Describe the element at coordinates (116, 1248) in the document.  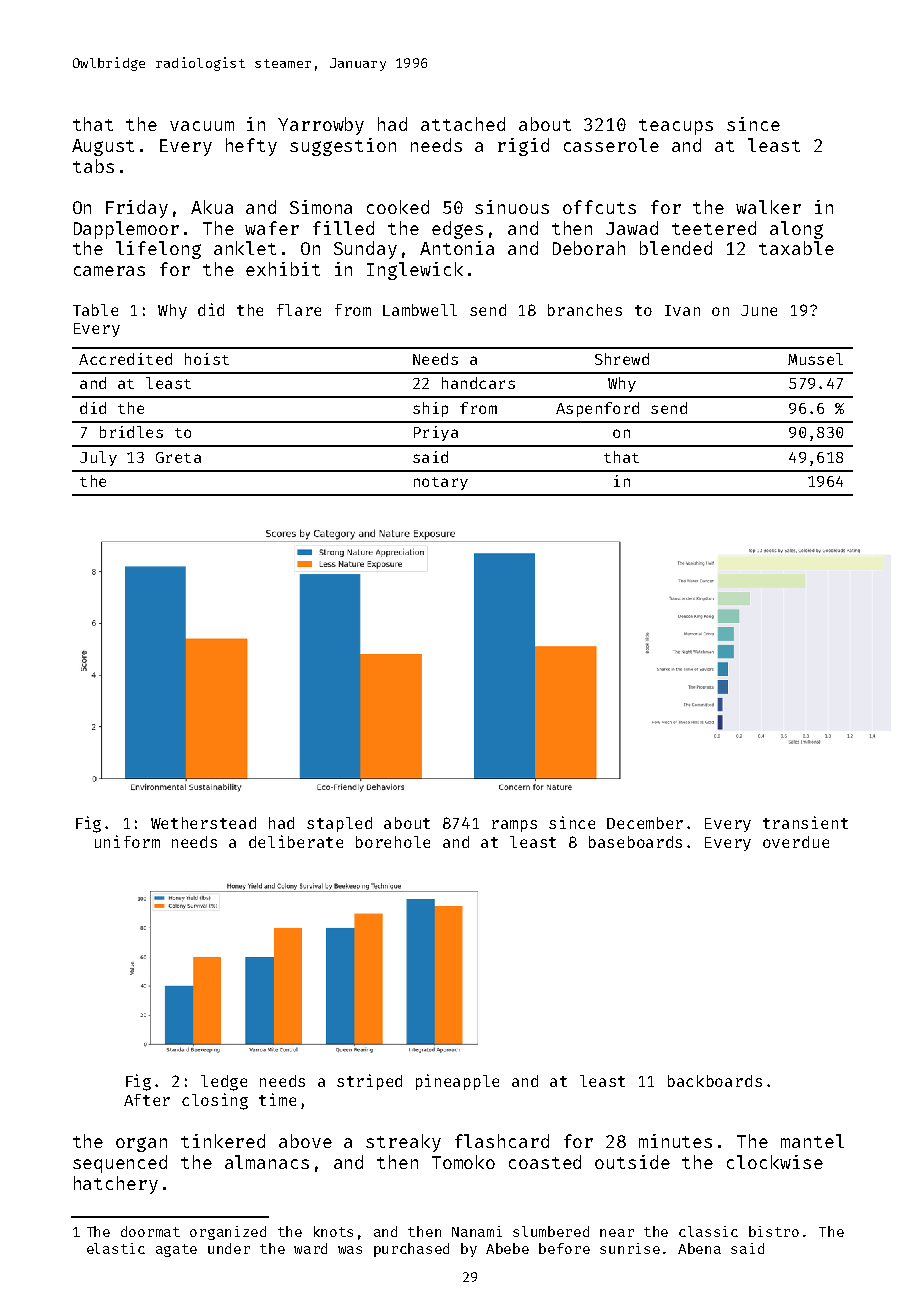
I see `elastic` at that location.
